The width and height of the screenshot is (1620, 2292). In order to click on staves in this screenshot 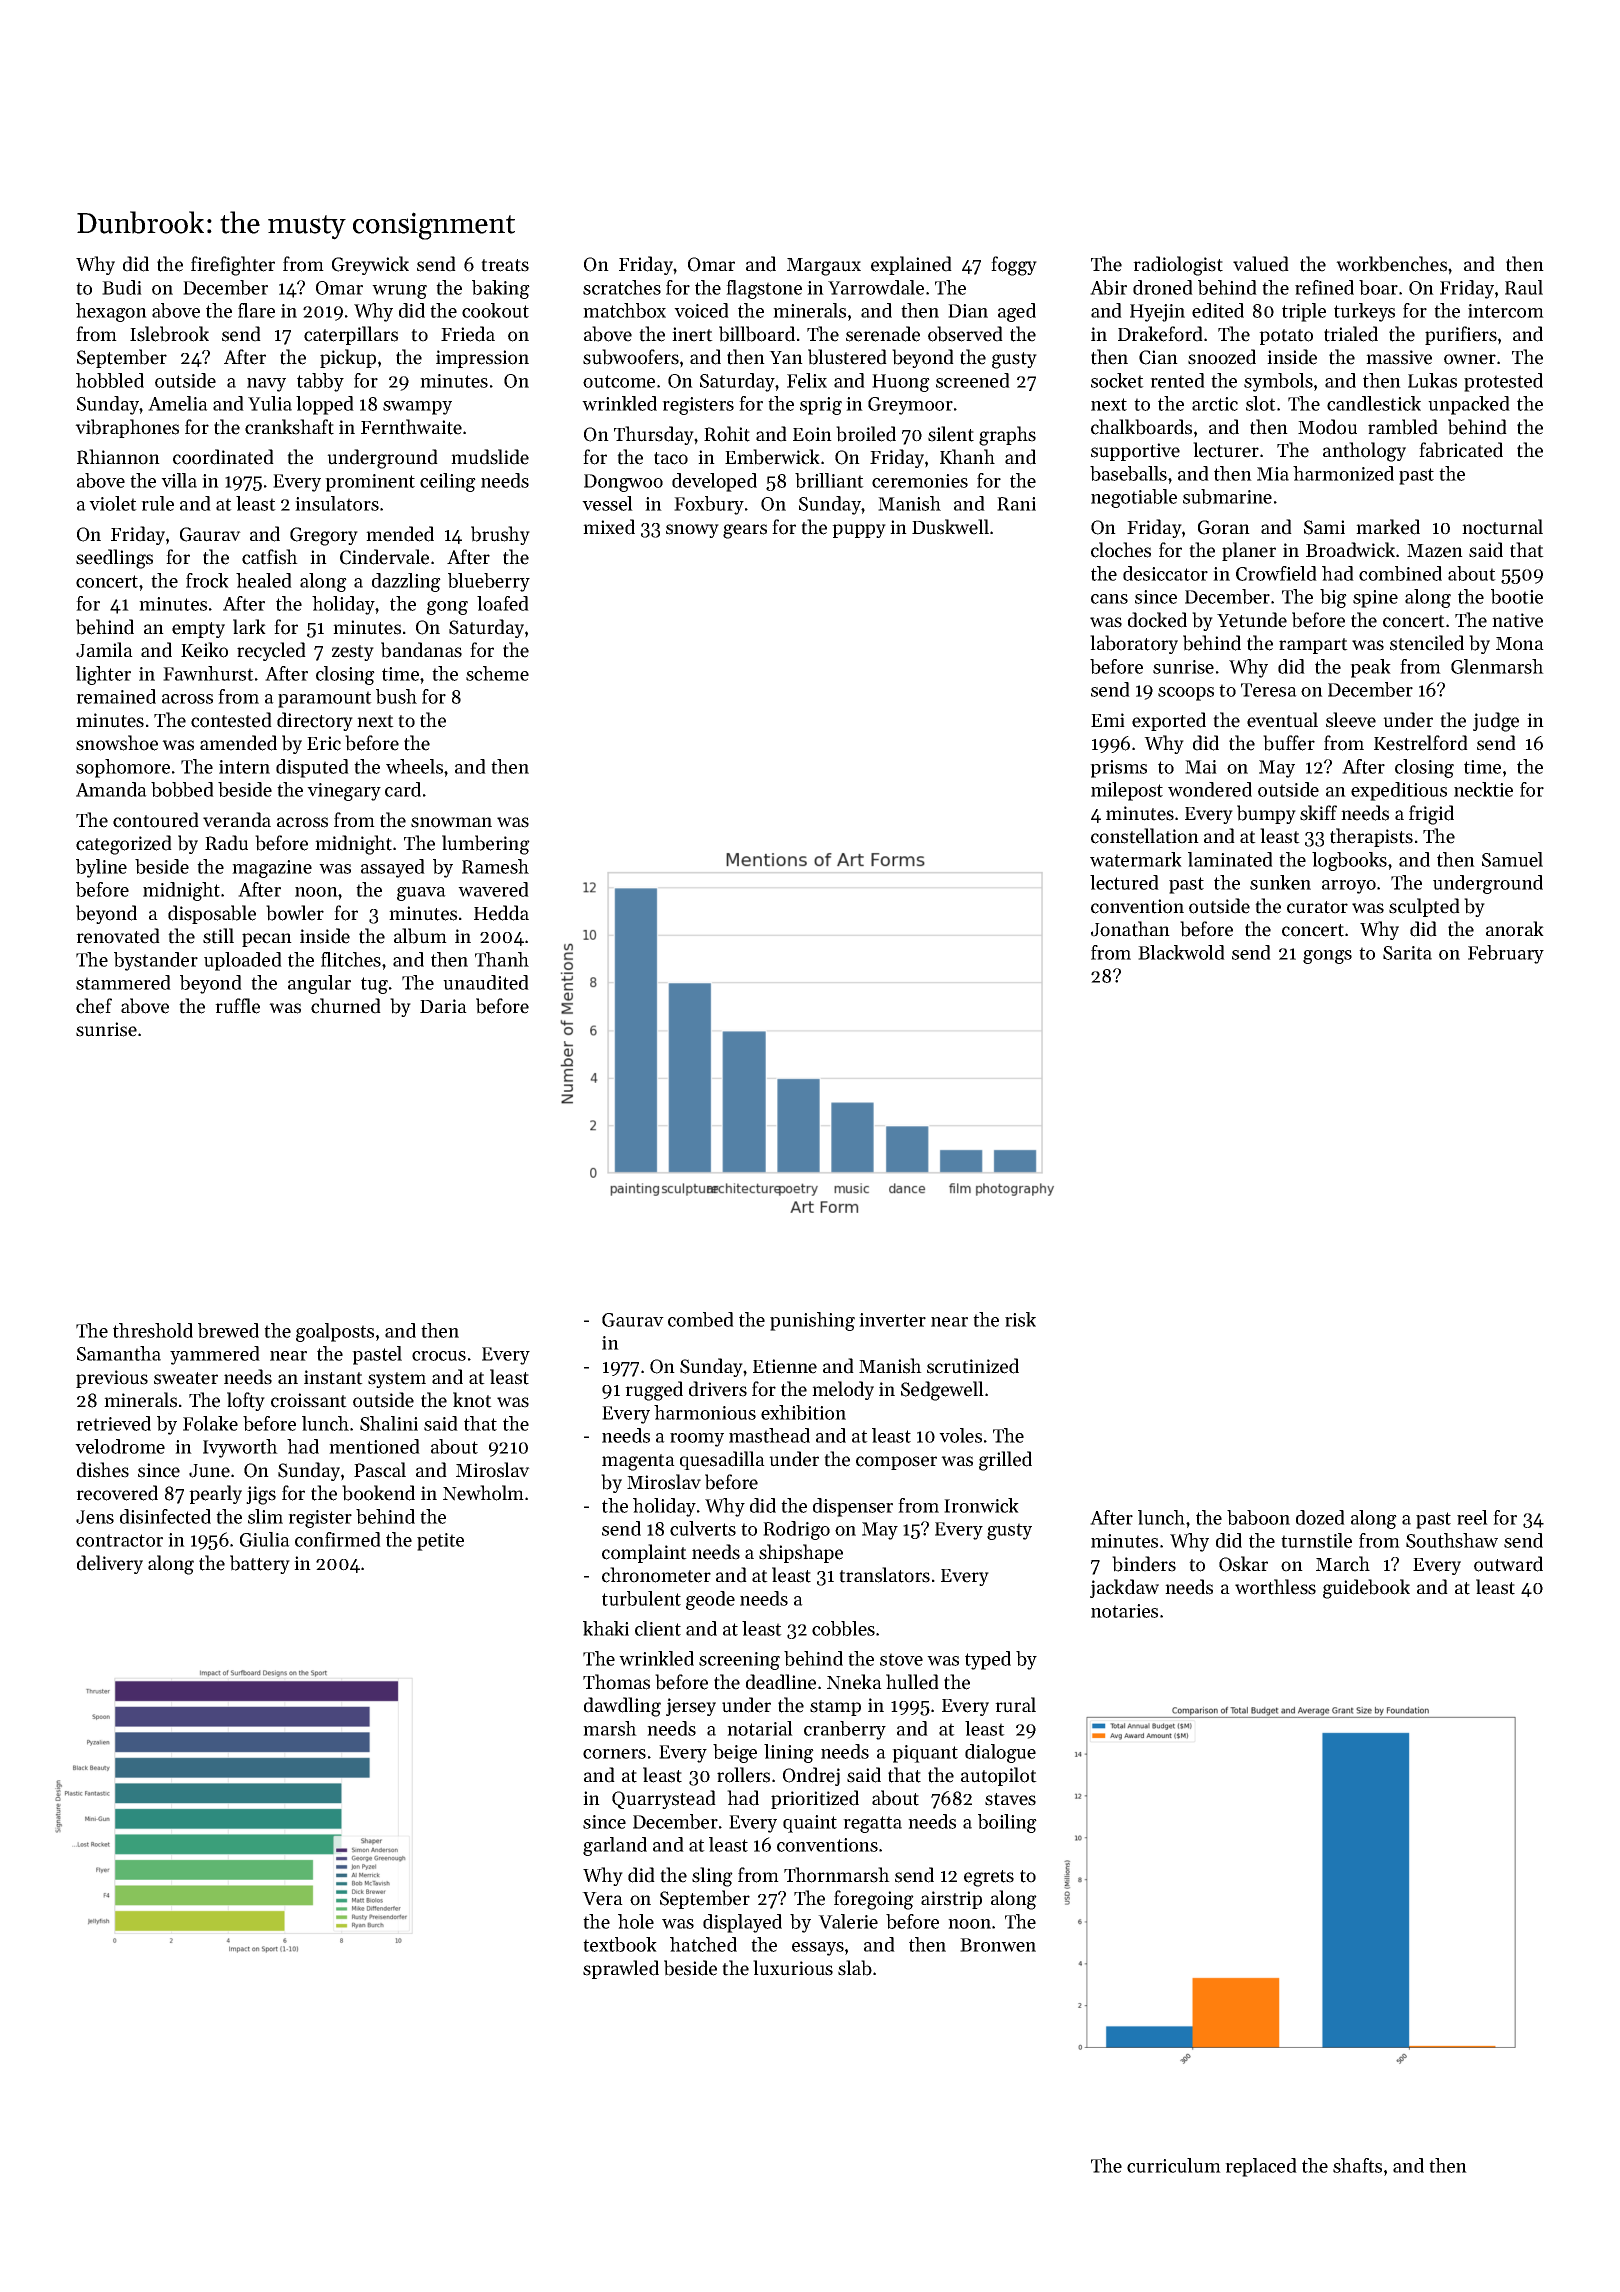, I will do `click(1010, 1799)`.
